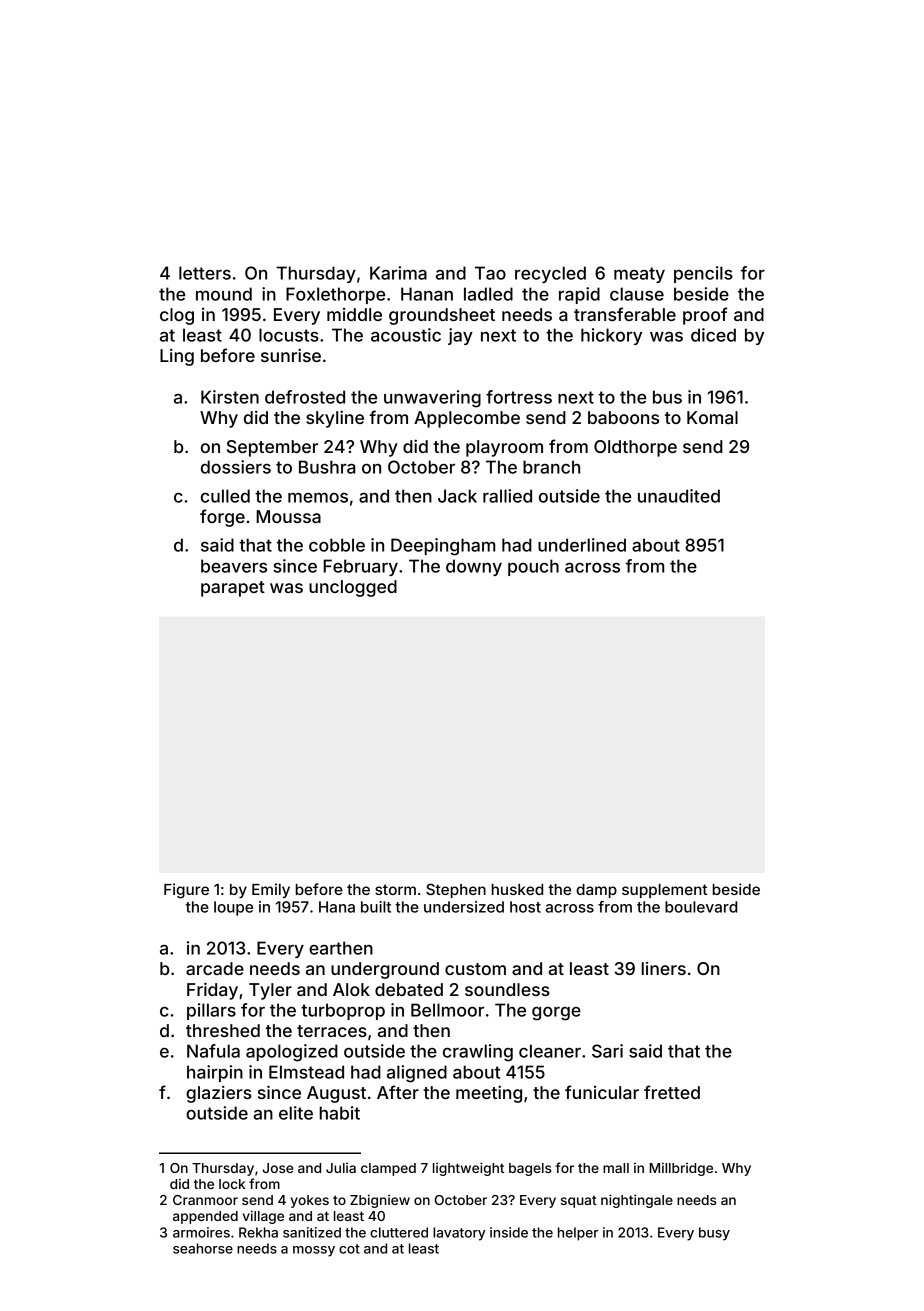  I want to click on Kirsten, so click(230, 397).
